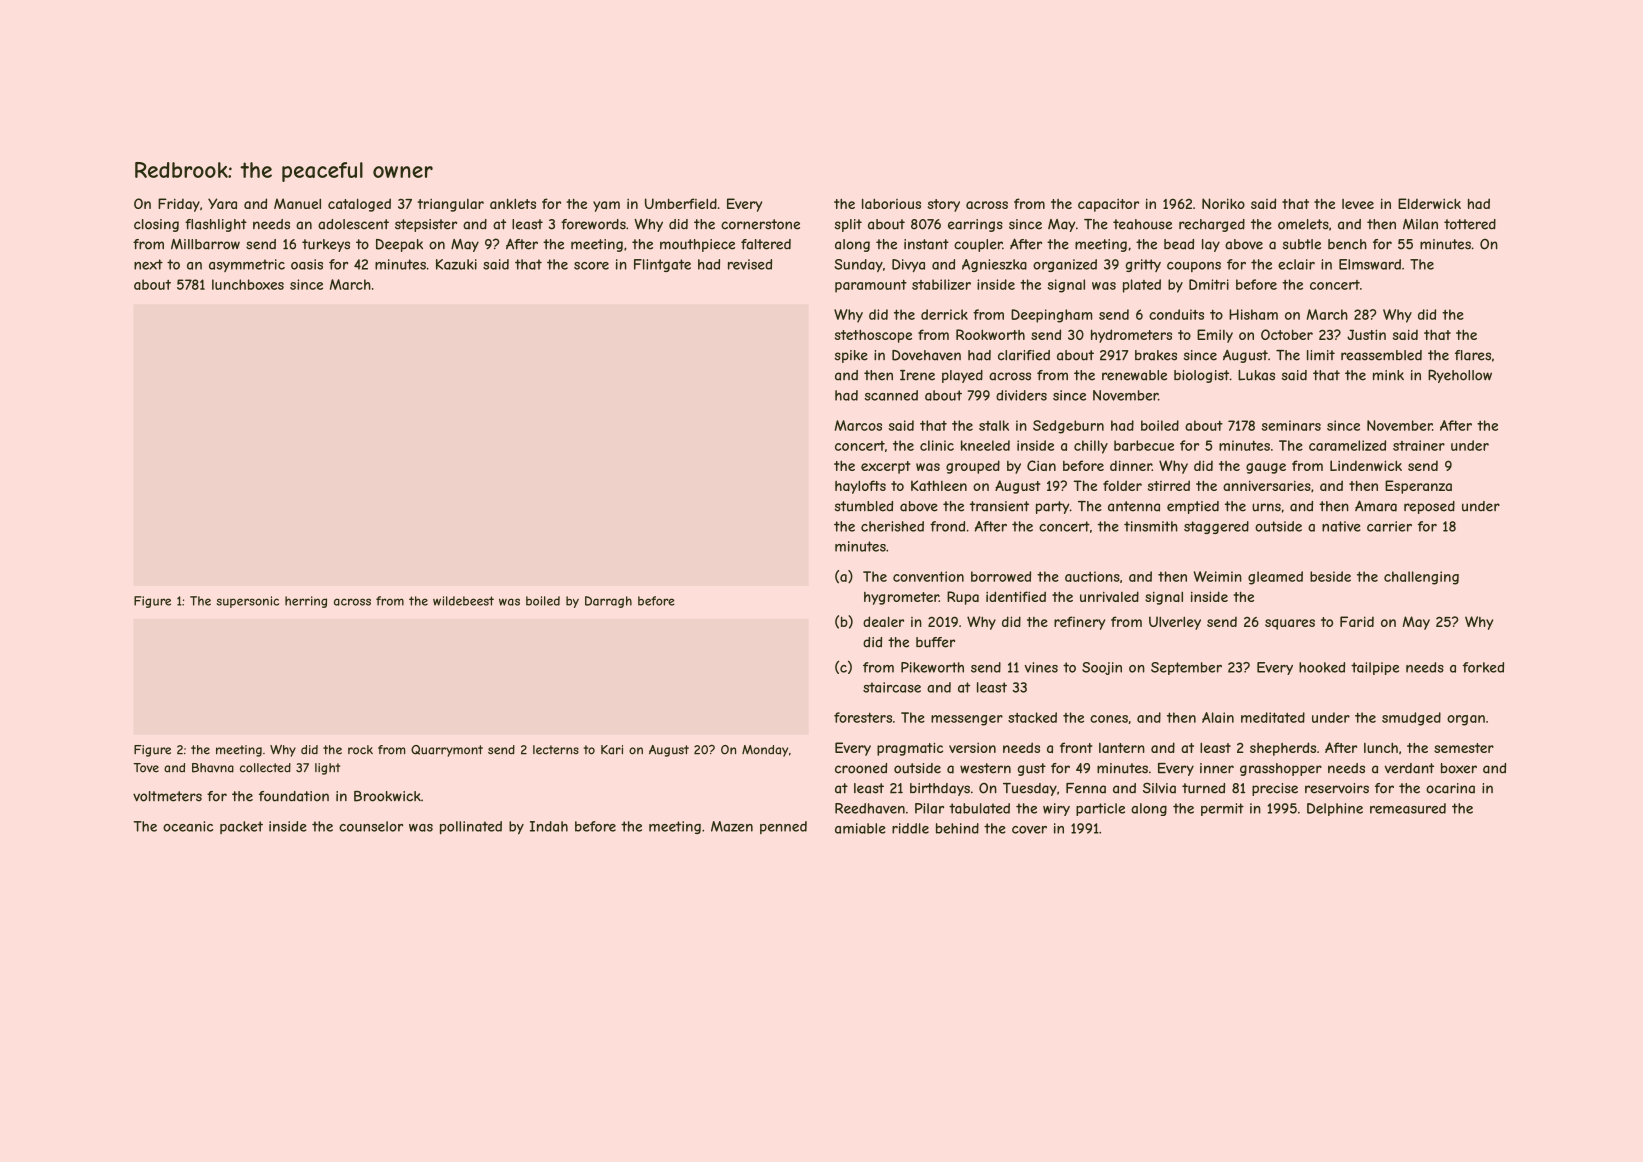  Describe the element at coordinates (1429, 203) in the screenshot. I see `Elderwick` at that location.
